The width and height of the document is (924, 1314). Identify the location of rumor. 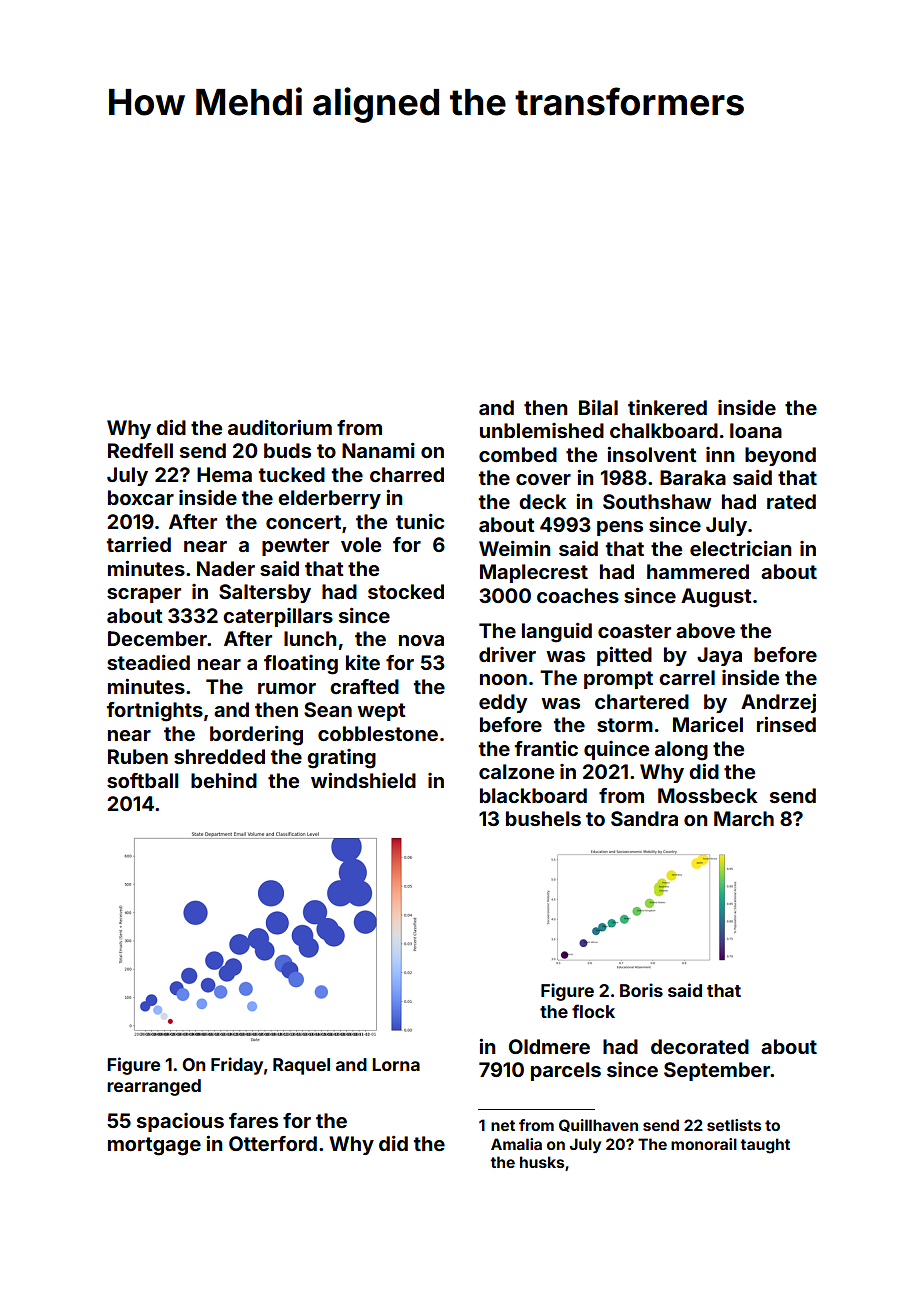
(287, 688).
